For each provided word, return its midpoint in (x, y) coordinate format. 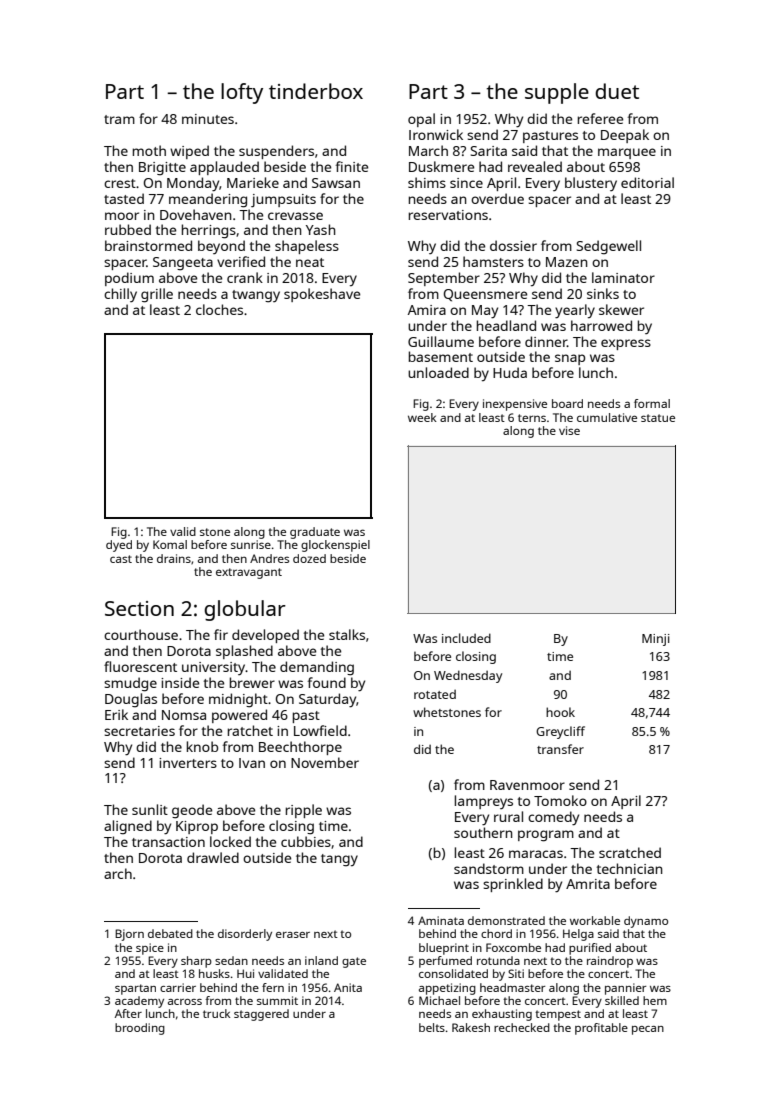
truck (216, 1013)
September (444, 279)
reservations (448, 215)
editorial (647, 182)
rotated (435, 694)
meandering (208, 200)
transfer (560, 749)
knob (202, 746)
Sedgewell (609, 247)
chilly (120, 295)
